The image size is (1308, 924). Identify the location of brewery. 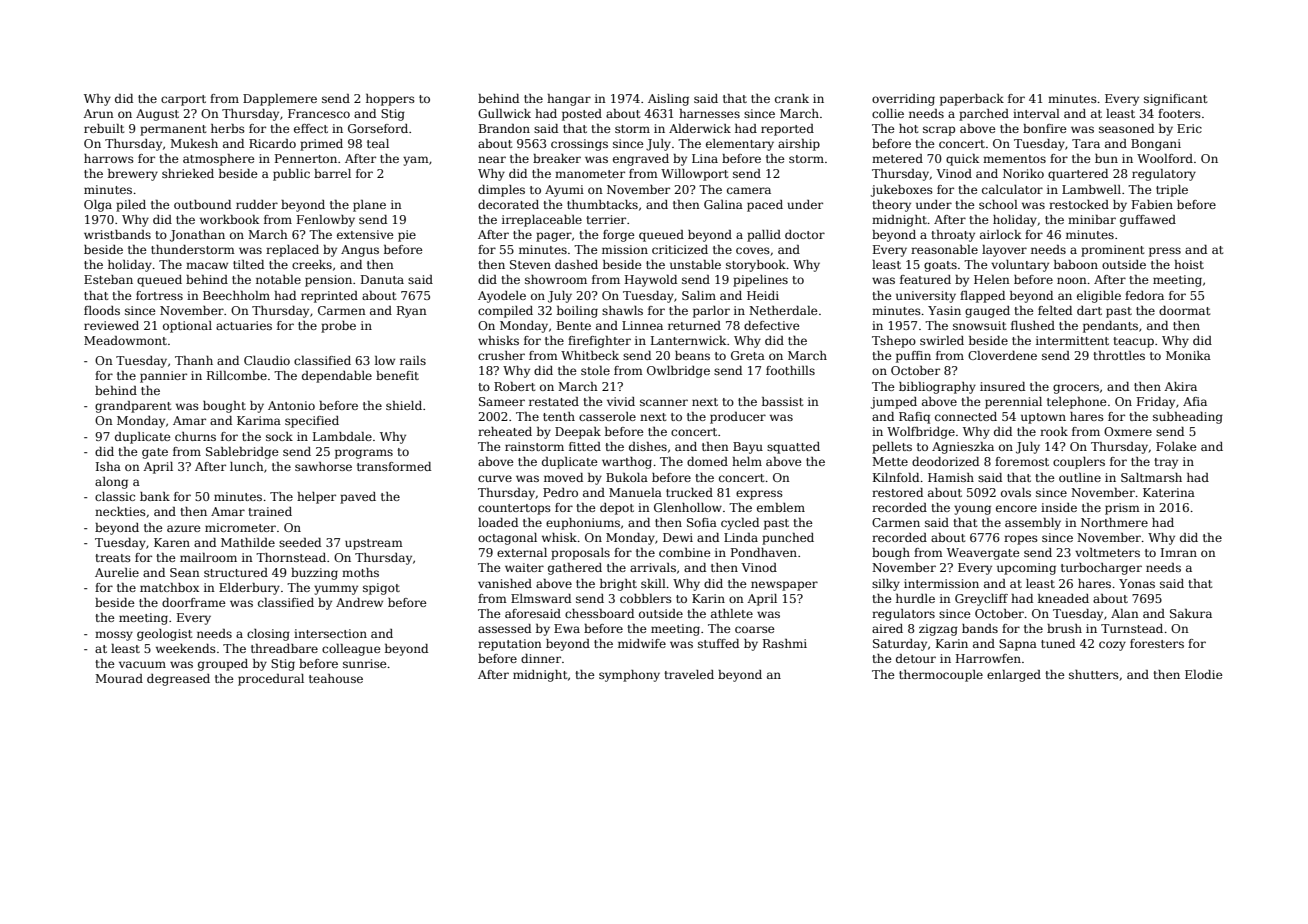
(133, 175).
